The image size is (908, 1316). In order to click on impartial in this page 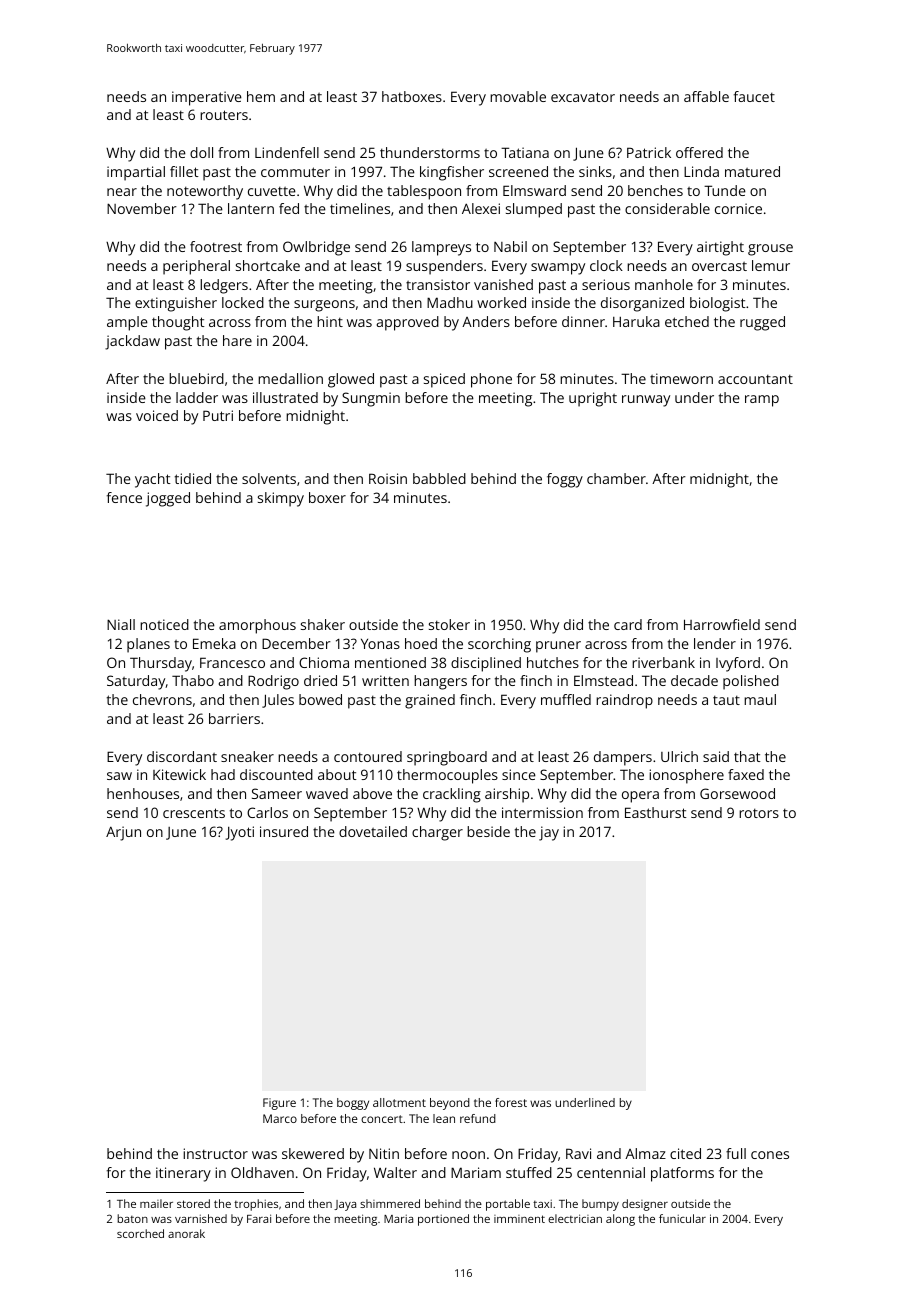, I will do `click(136, 173)`.
